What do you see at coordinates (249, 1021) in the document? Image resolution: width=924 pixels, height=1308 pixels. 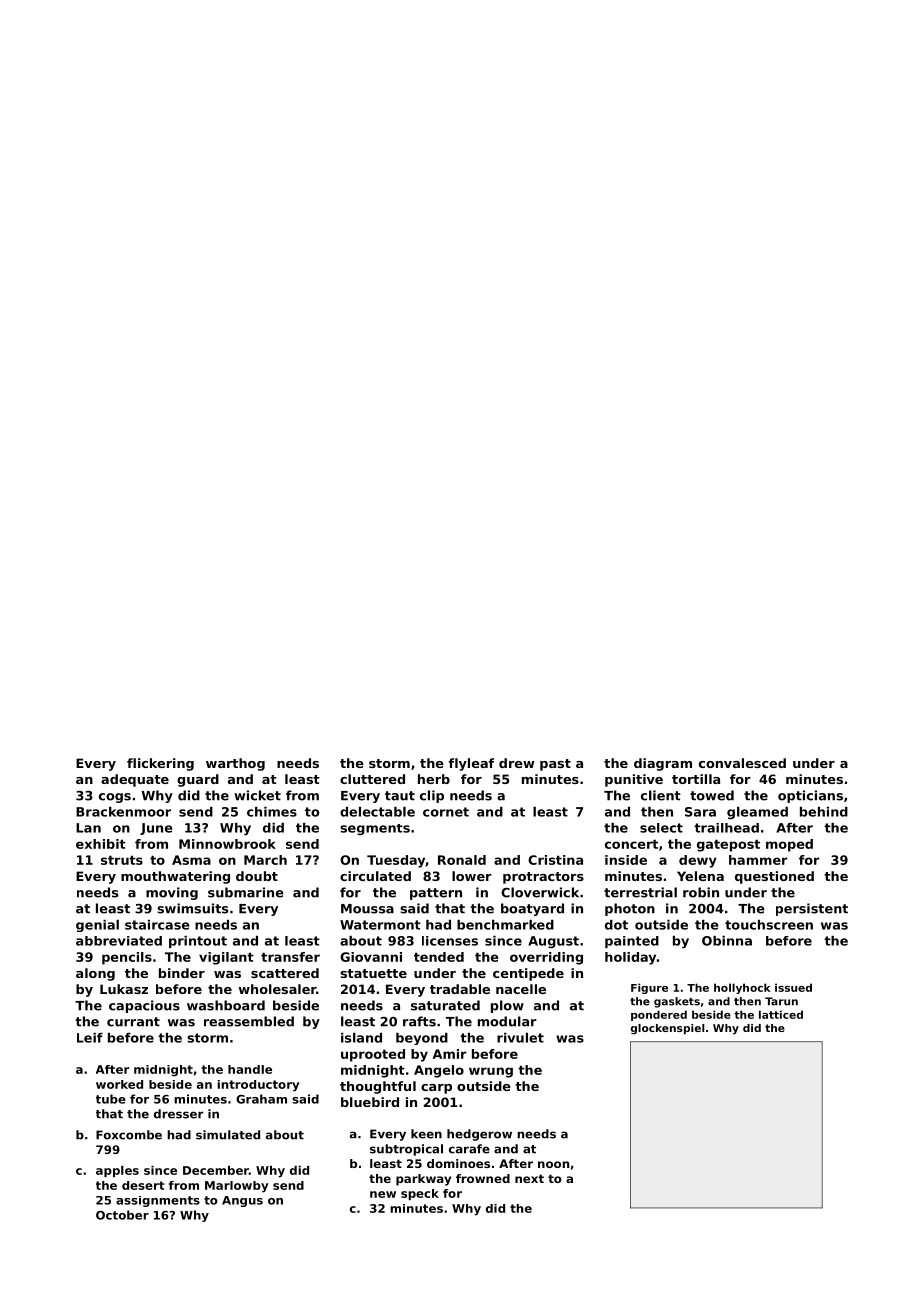 I see `reassembled` at bounding box center [249, 1021].
